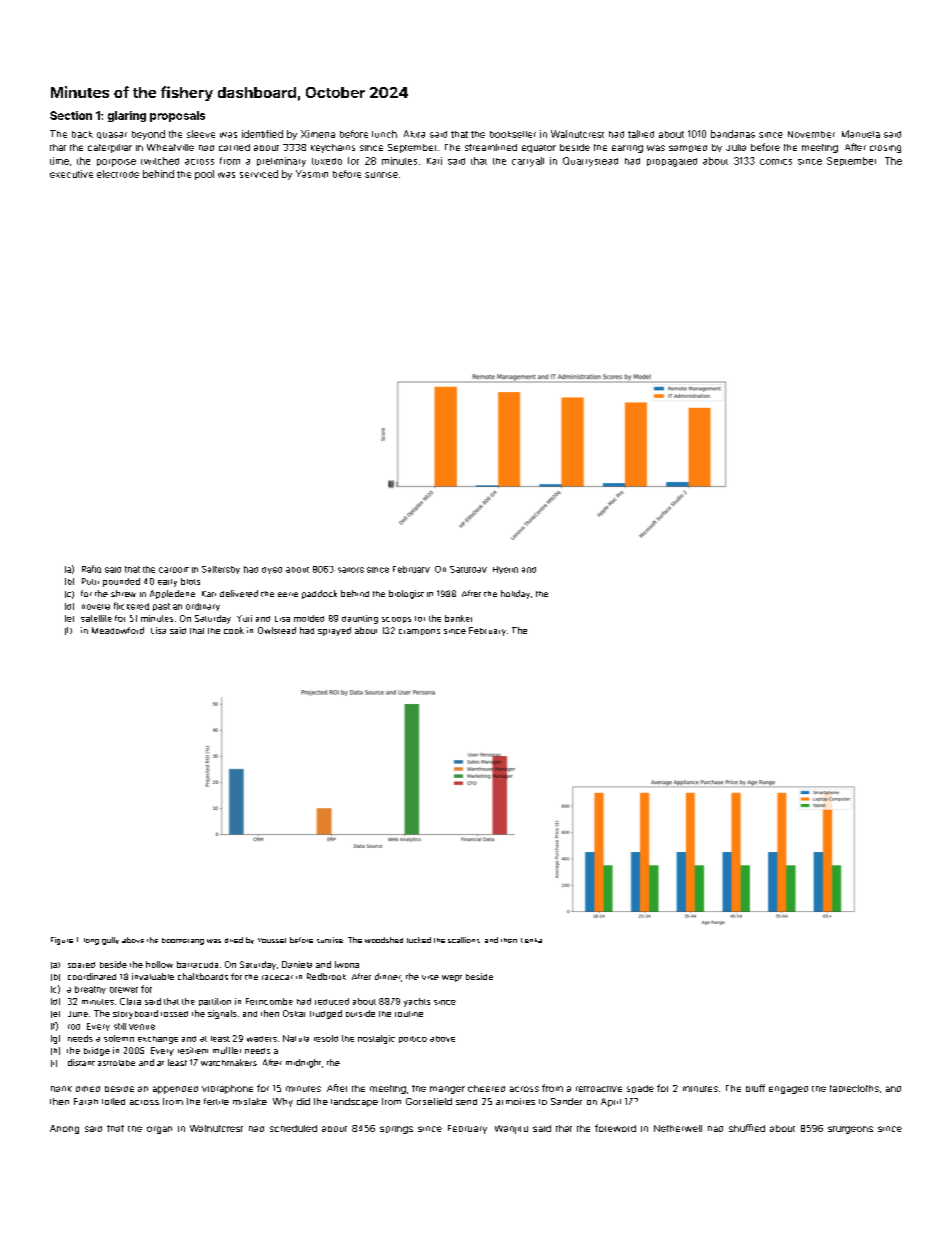 This screenshot has height=1233, width=952. What do you see at coordinates (513, 134) in the screenshot?
I see `bookseller` at bounding box center [513, 134].
